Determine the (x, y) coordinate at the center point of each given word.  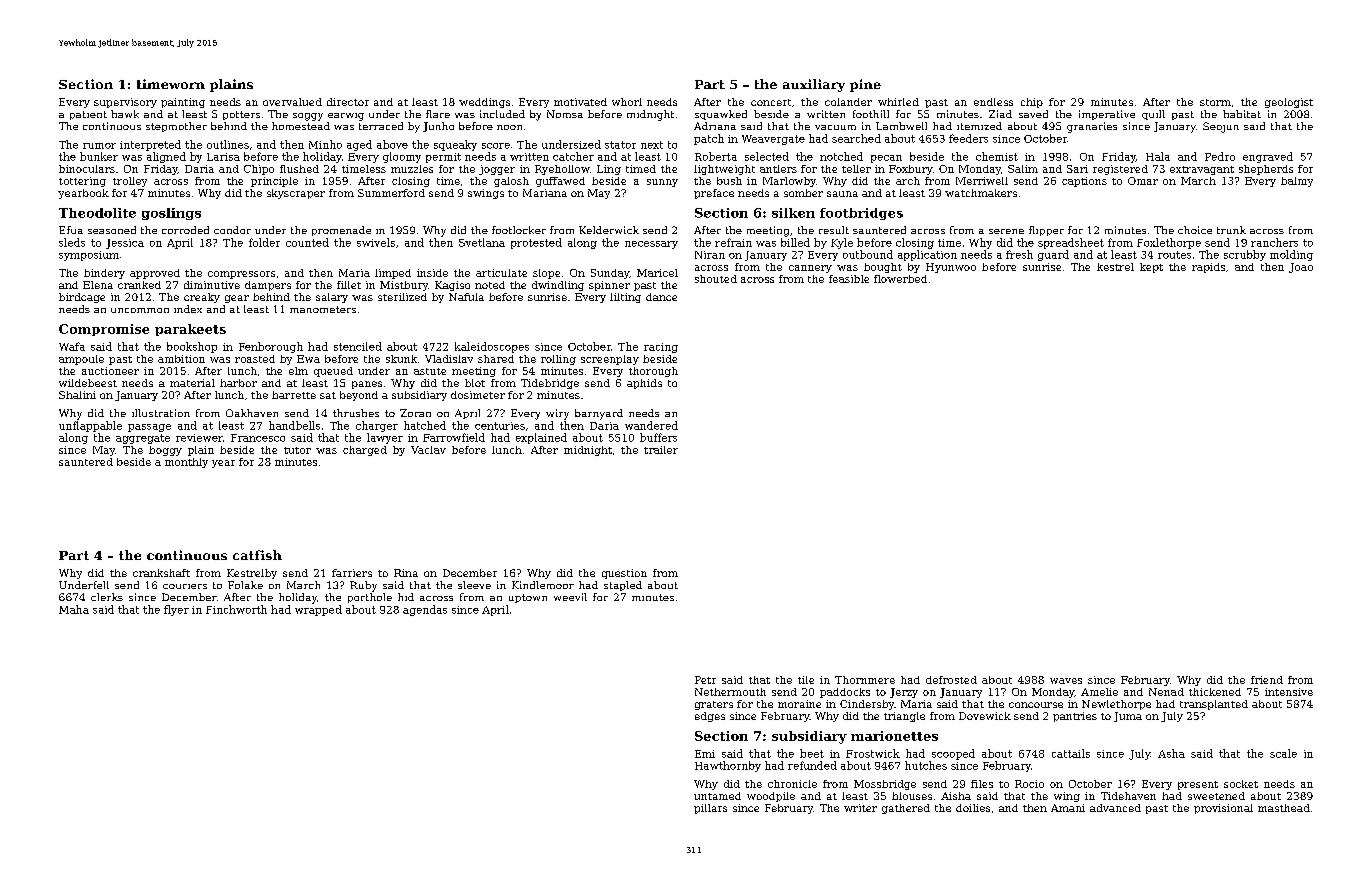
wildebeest (88, 383)
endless (993, 102)
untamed (717, 796)
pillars (710, 809)
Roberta (716, 156)
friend (1267, 680)
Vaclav (428, 450)
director (348, 102)
